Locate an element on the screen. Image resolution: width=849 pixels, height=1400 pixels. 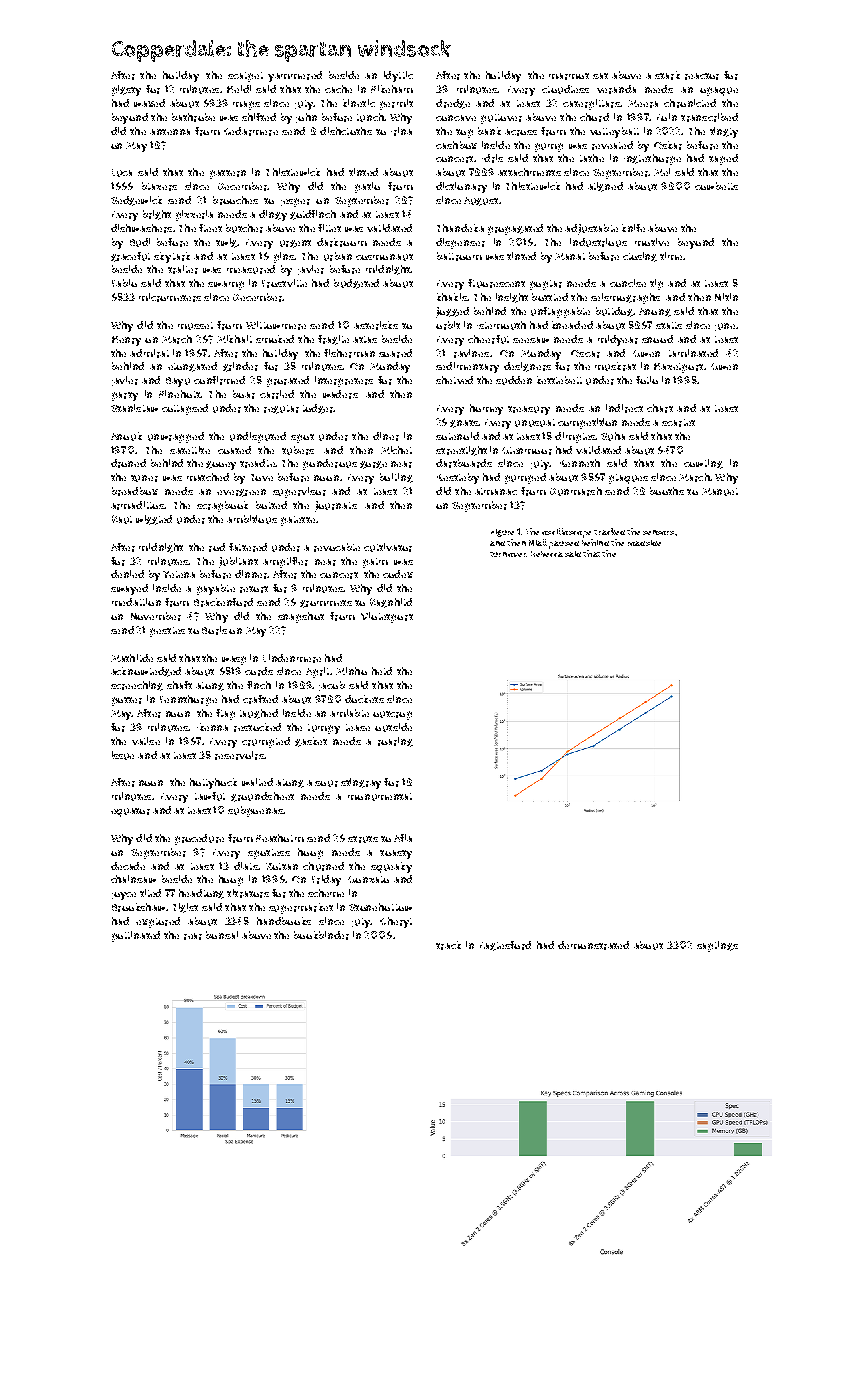
fragile is located at coordinates (333, 340).
